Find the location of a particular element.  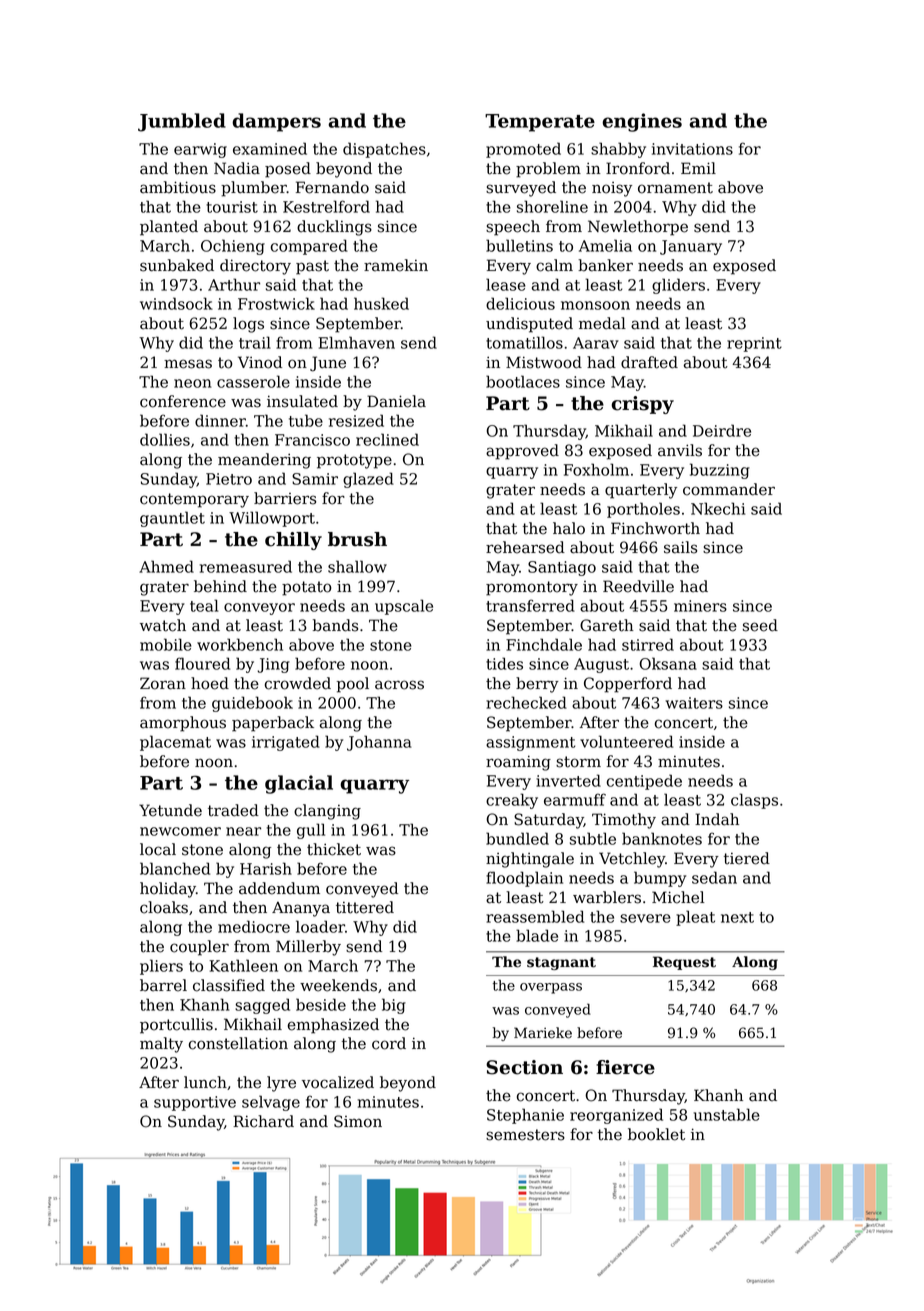

gliders is located at coordinates (678, 286).
